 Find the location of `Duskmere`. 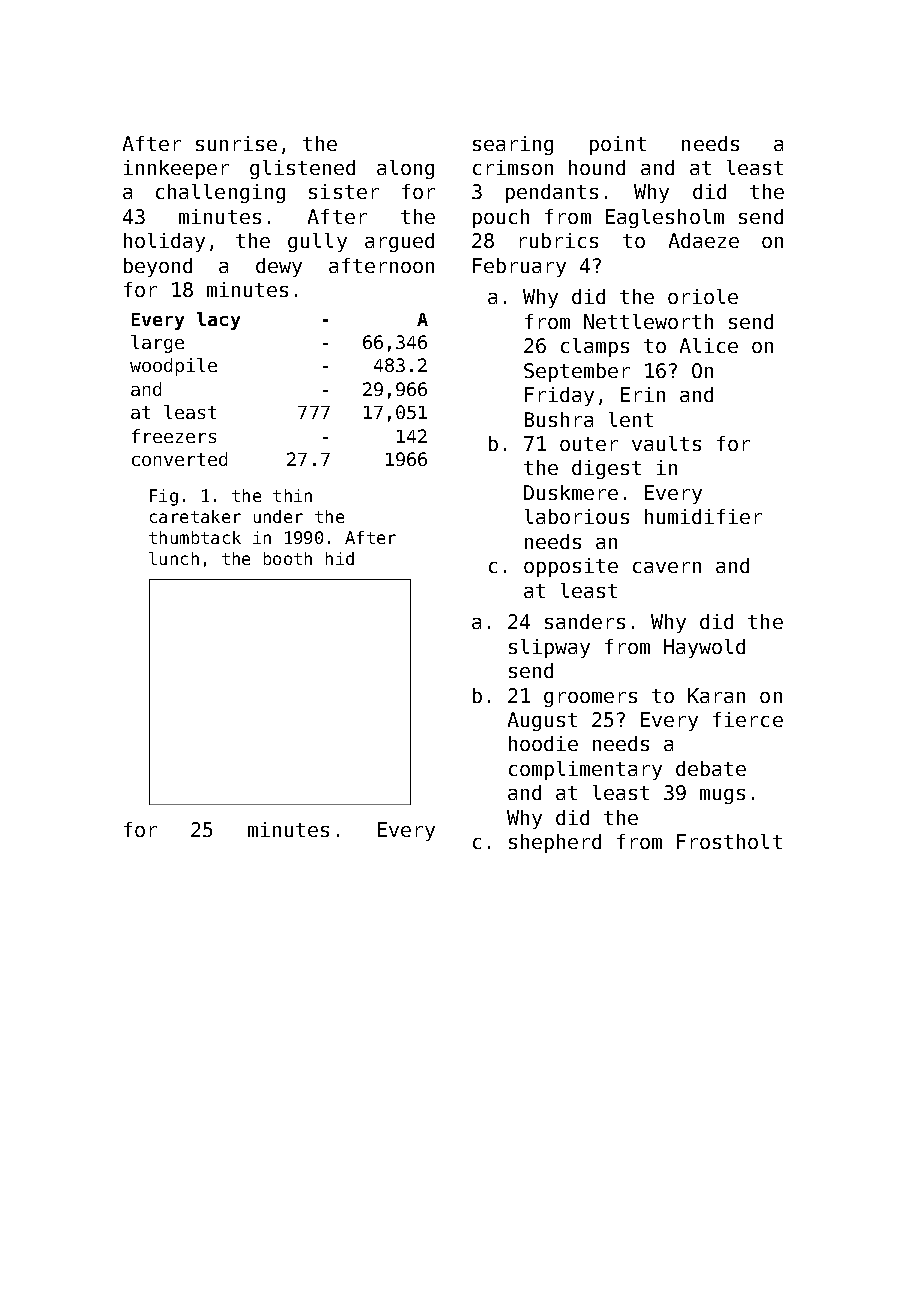

Duskmere is located at coordinates (571, 492).
